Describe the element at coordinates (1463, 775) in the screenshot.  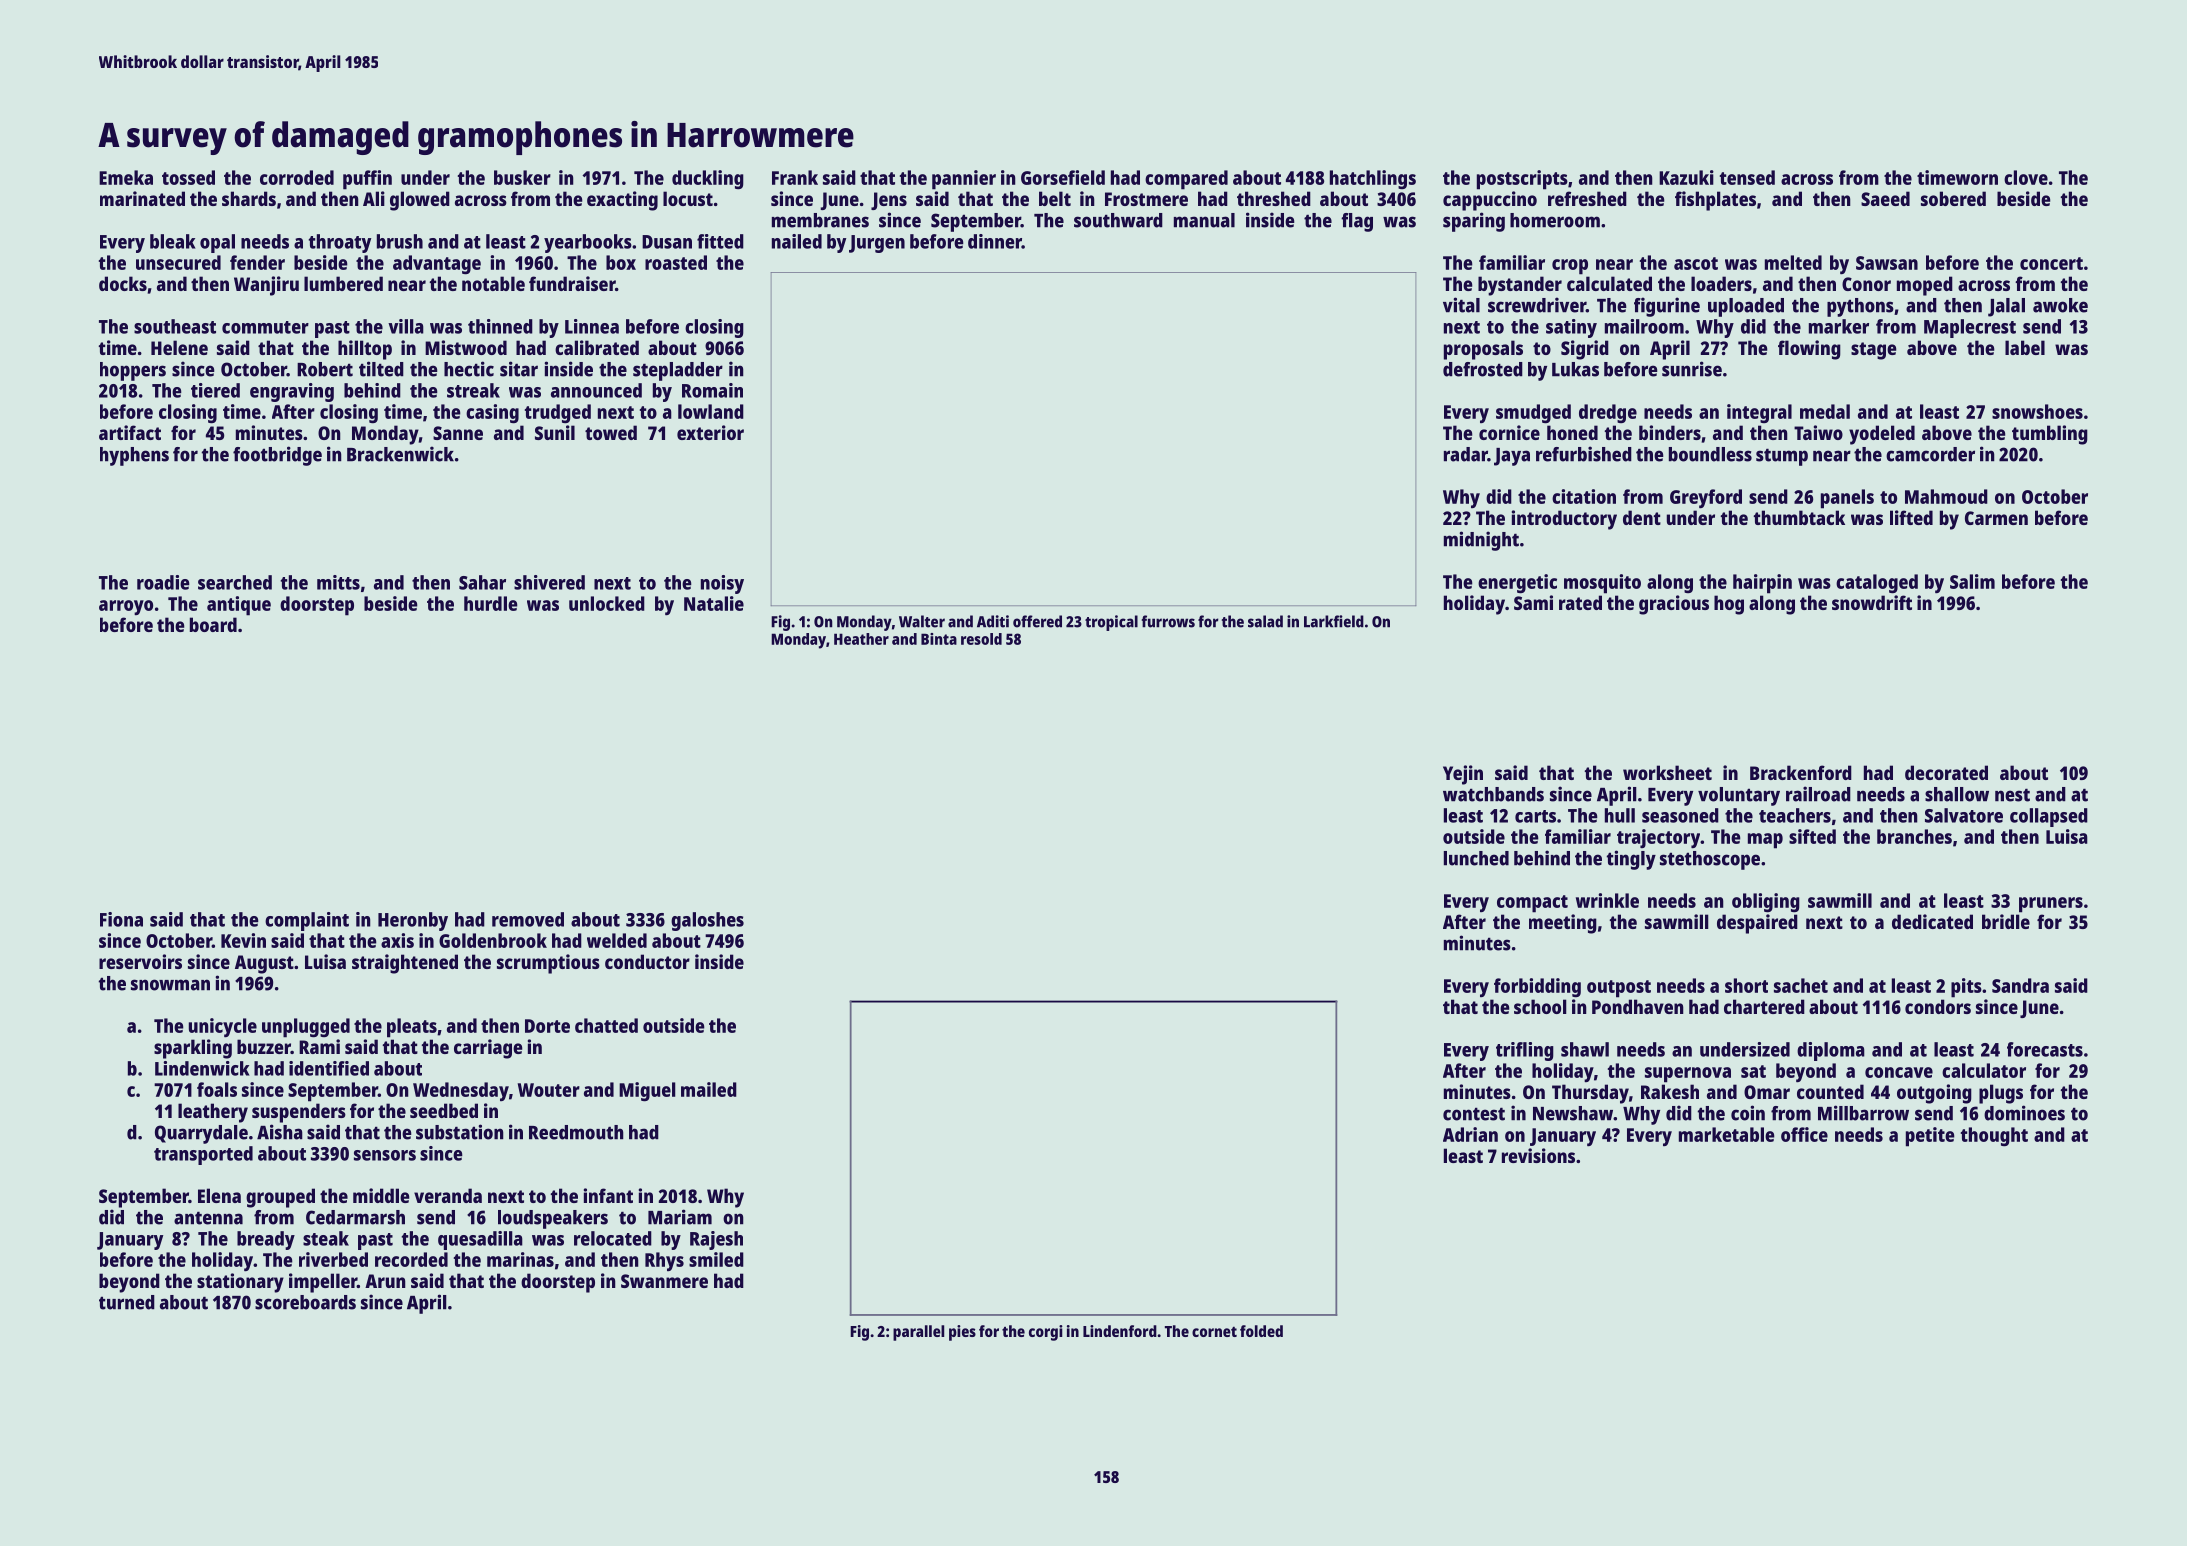
I see `Yejin` at that location.
